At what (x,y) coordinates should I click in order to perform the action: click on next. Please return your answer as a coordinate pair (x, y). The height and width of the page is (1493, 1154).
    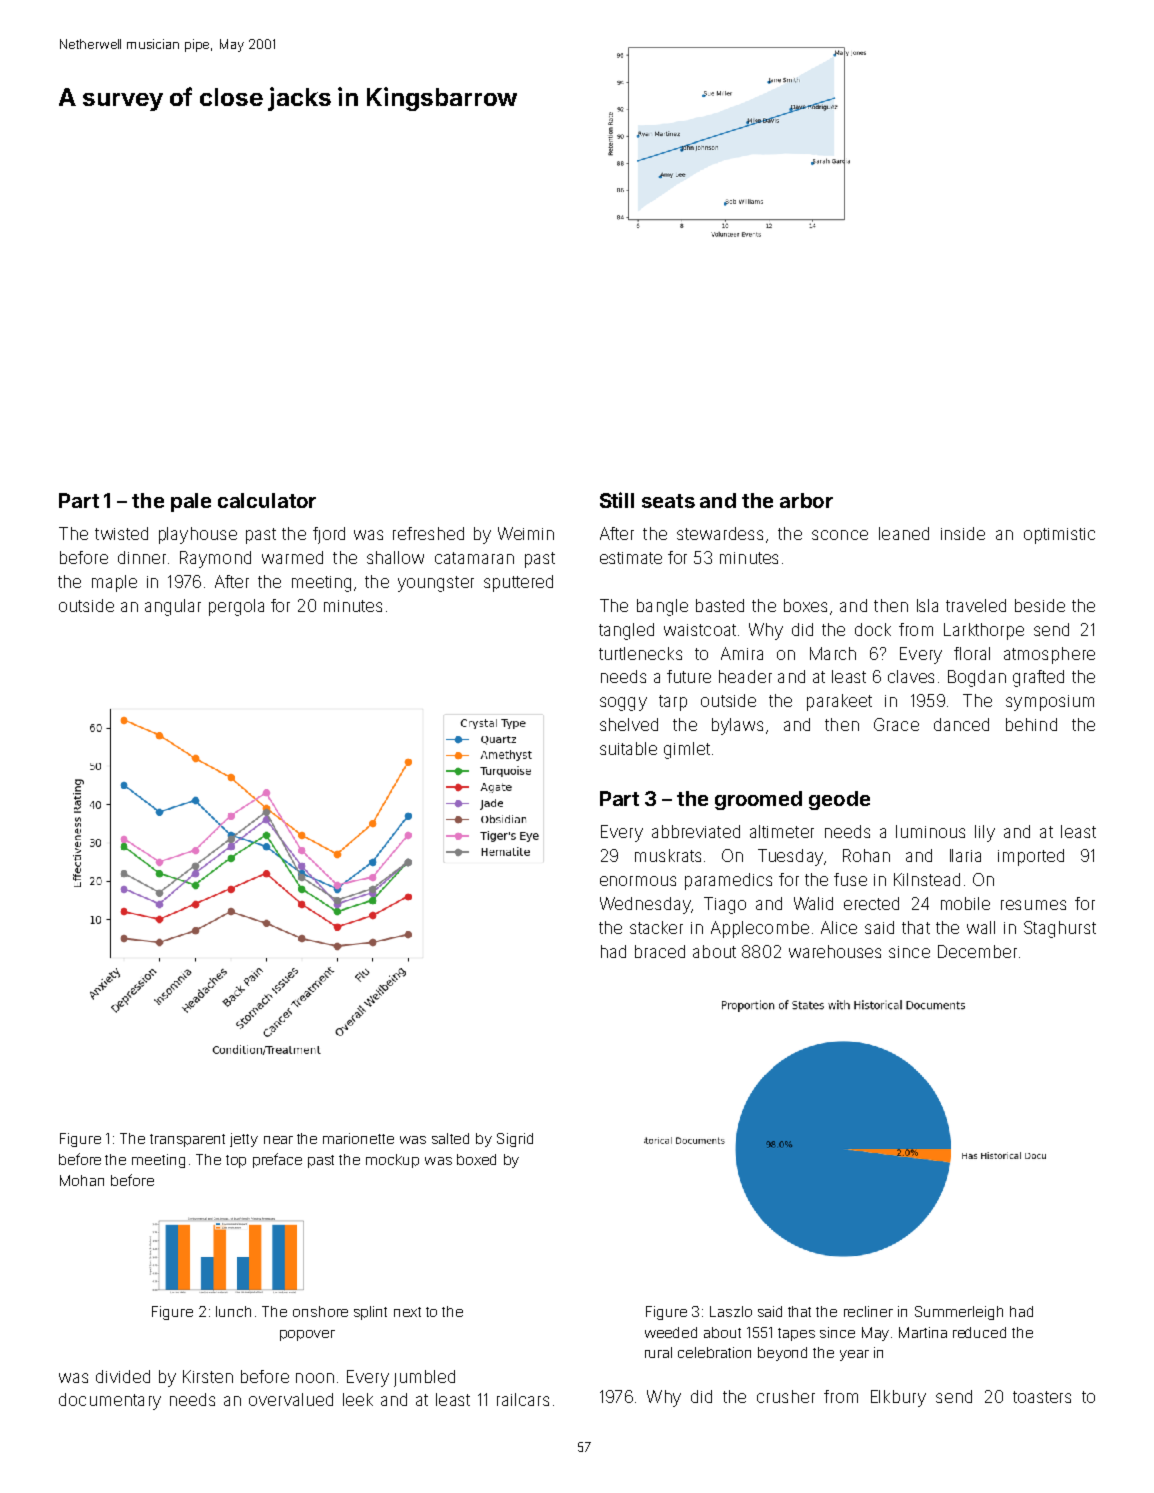
    Looking at the image, I should click on (407, 1312).
